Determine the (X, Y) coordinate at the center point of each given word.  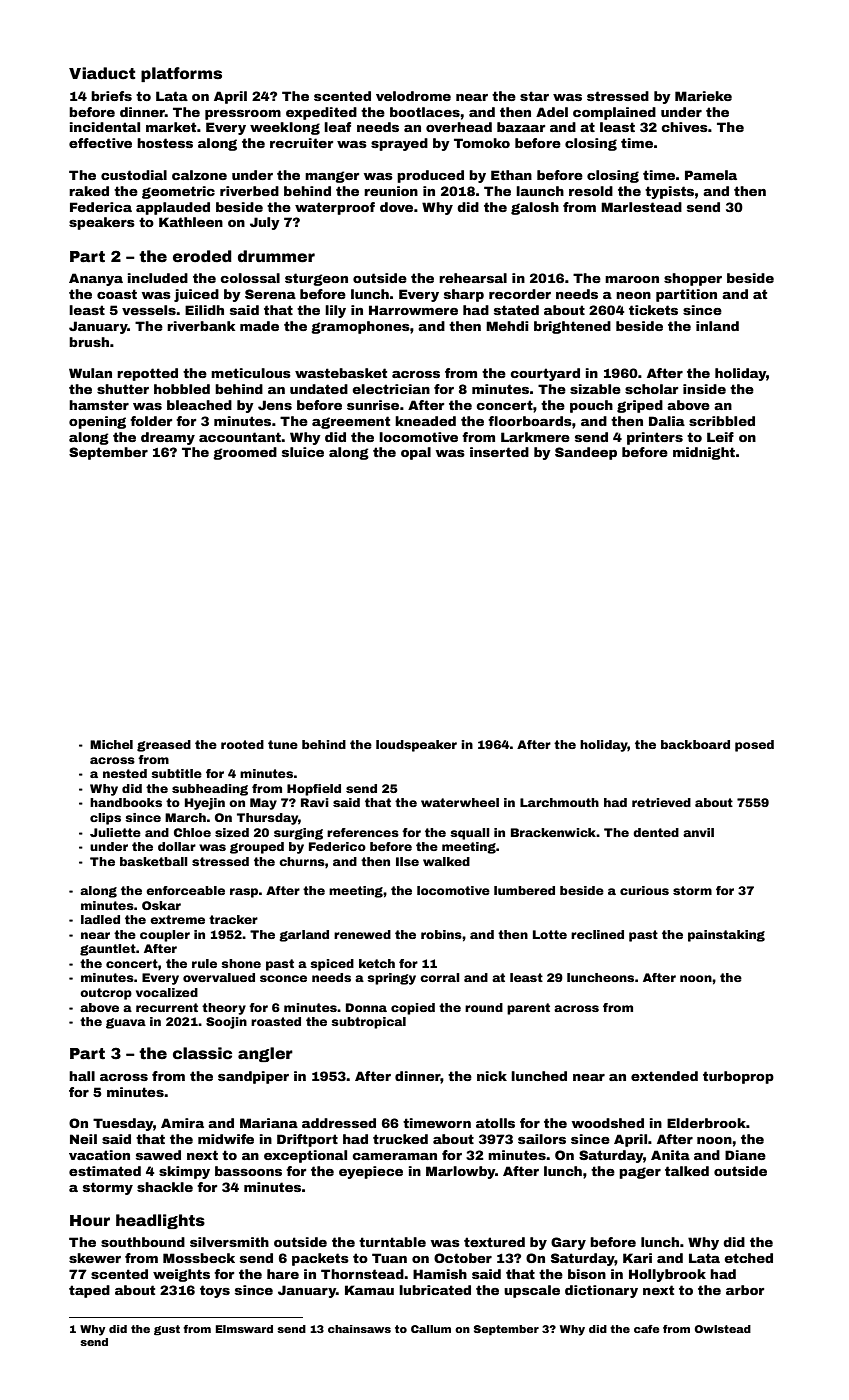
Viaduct (102, 73)
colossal (250, 278)
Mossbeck (199, 1258)
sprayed (399, 144)
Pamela (711, 175)
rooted (242, 744)
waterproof (335, 208)
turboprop (738, 1077)
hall (82, 1076)
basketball (154, 861)
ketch (377, 963)
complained (614, 113)
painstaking (726, 936)
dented (656, 832)
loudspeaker (416, 746)
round (484, 1007)
